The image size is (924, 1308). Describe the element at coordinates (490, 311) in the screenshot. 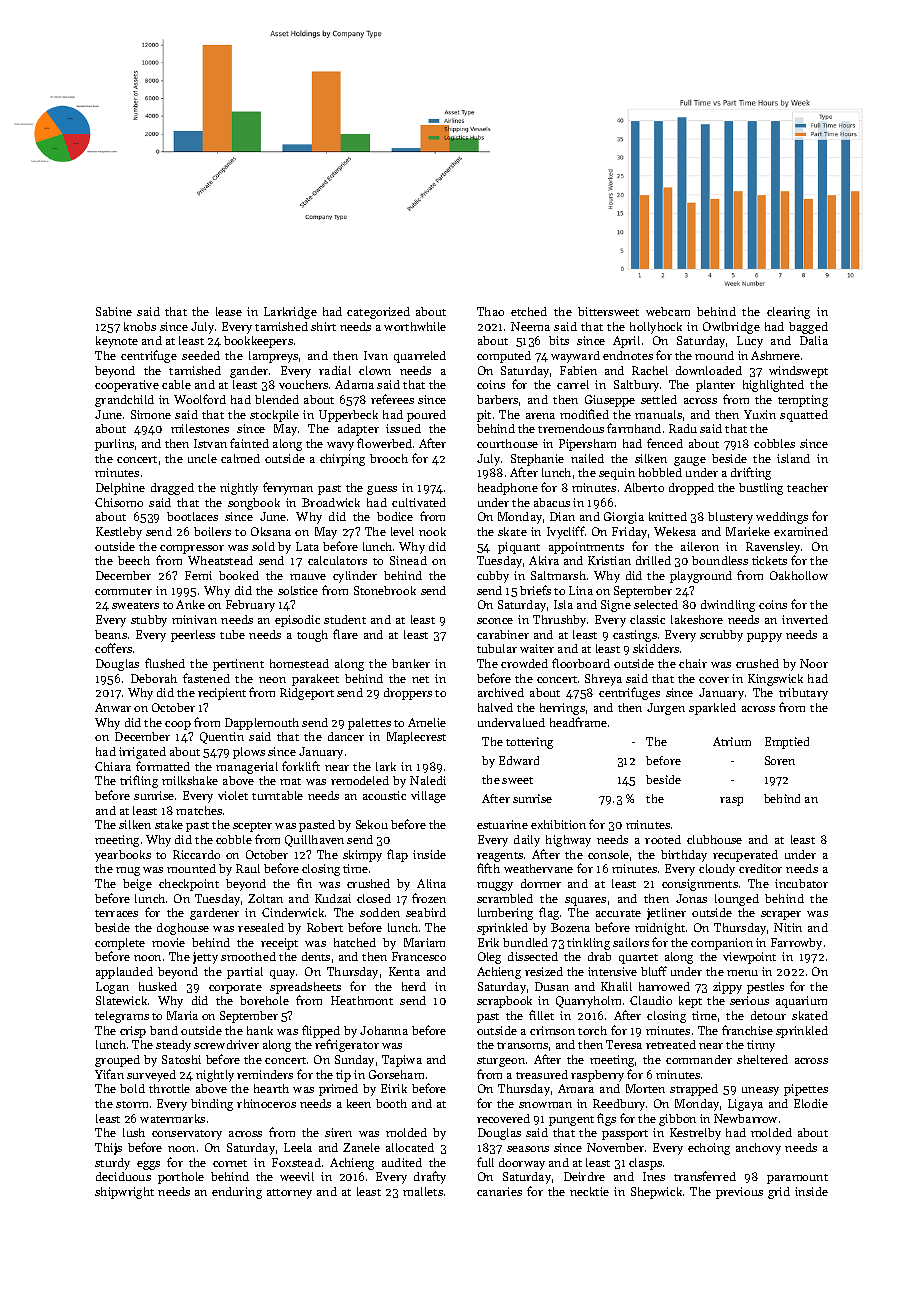

I see `Thao` at that location.
